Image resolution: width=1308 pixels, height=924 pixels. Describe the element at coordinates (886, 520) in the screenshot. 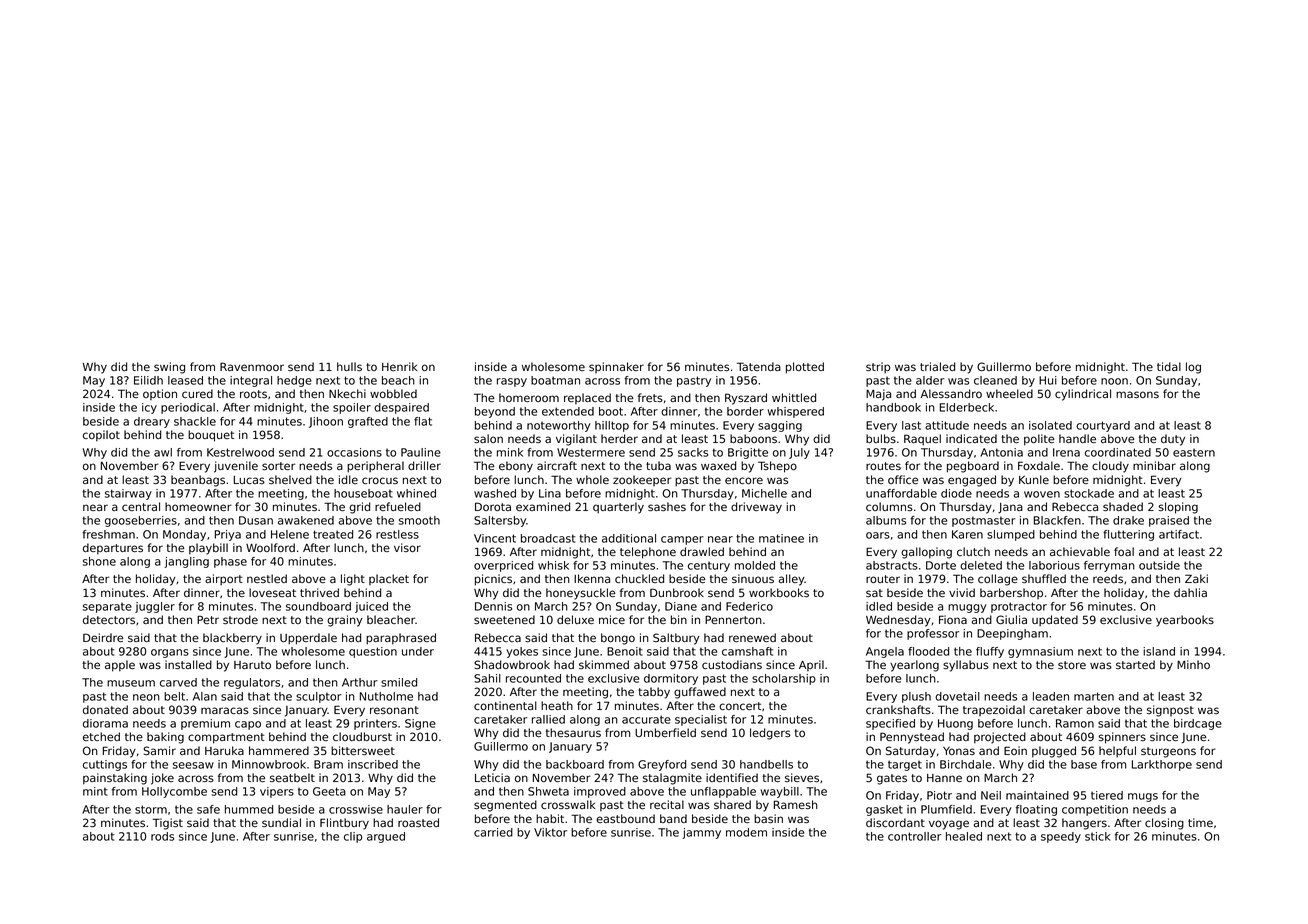

I see `albums` at that location.
